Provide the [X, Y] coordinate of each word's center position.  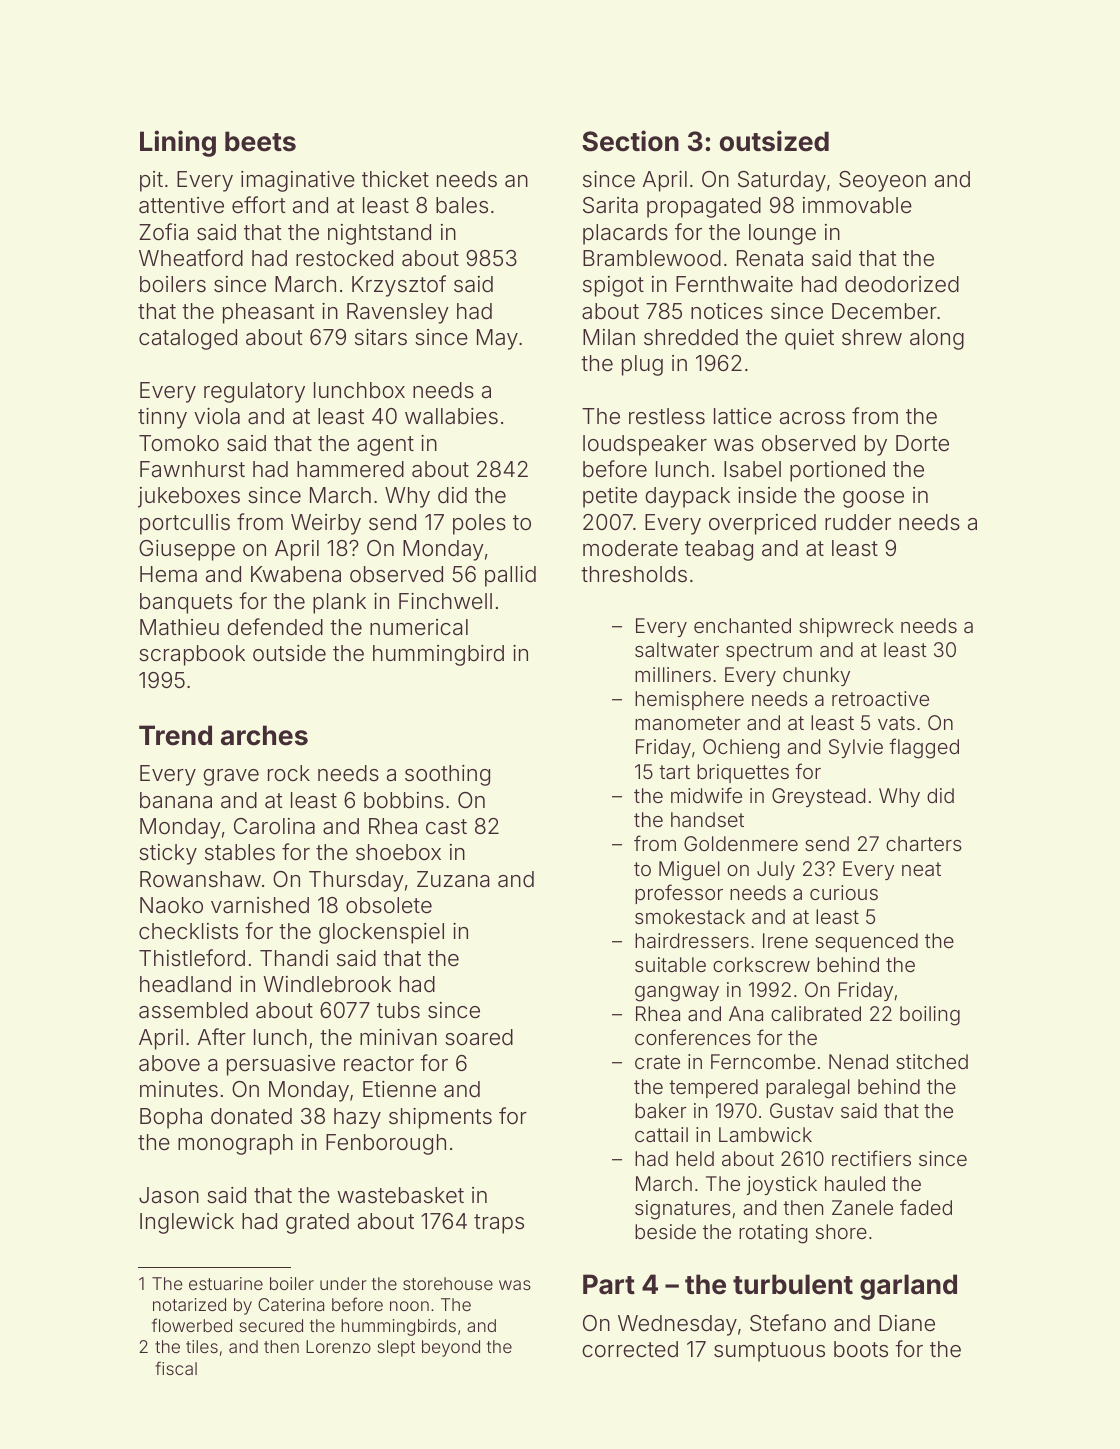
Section [630, 141]
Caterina [291, 1304]
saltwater [677, 649]
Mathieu [179, 627]
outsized [774, 141]
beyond [451, 1348]
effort [259, 204]
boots [861, 1349]
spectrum [769, 652]
